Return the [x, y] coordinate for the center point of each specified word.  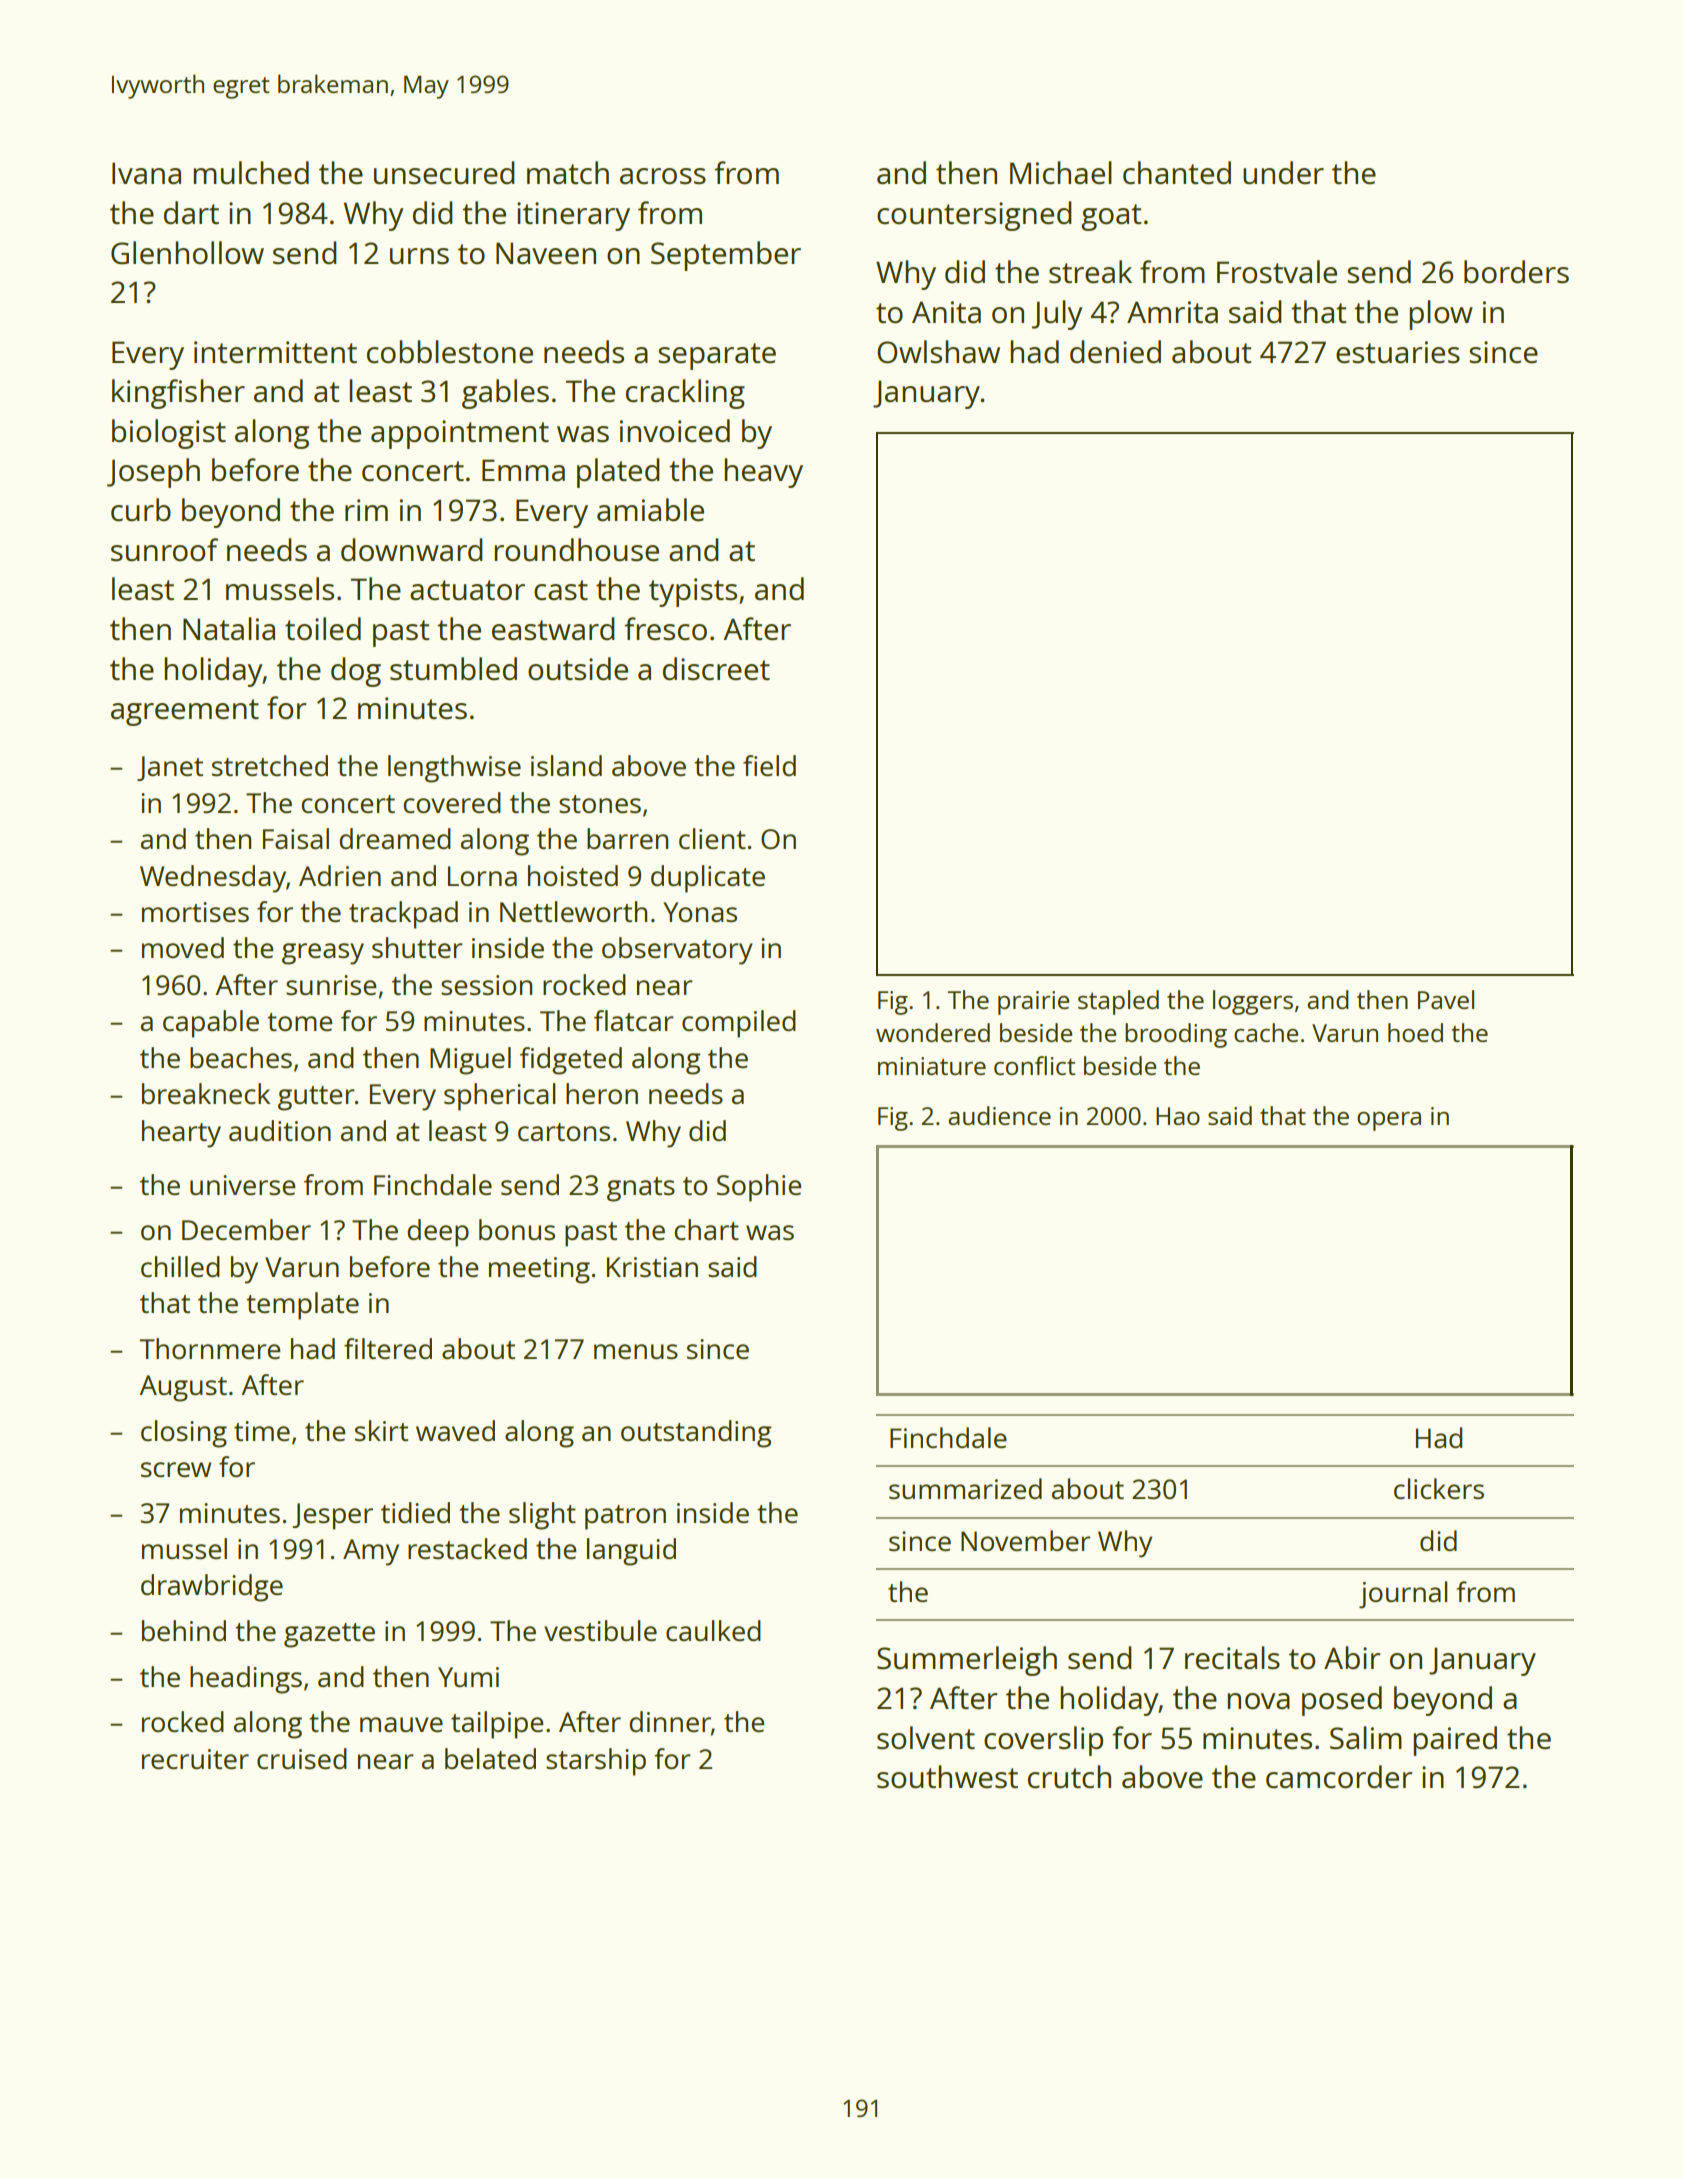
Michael [1061, 173]
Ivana [146, 173]
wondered [933, 1032]
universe [242, 1185]
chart [706, 1229]
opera [1389, 1121]
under [1283, 172]
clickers [1439, 1488]
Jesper [332, 1516]
